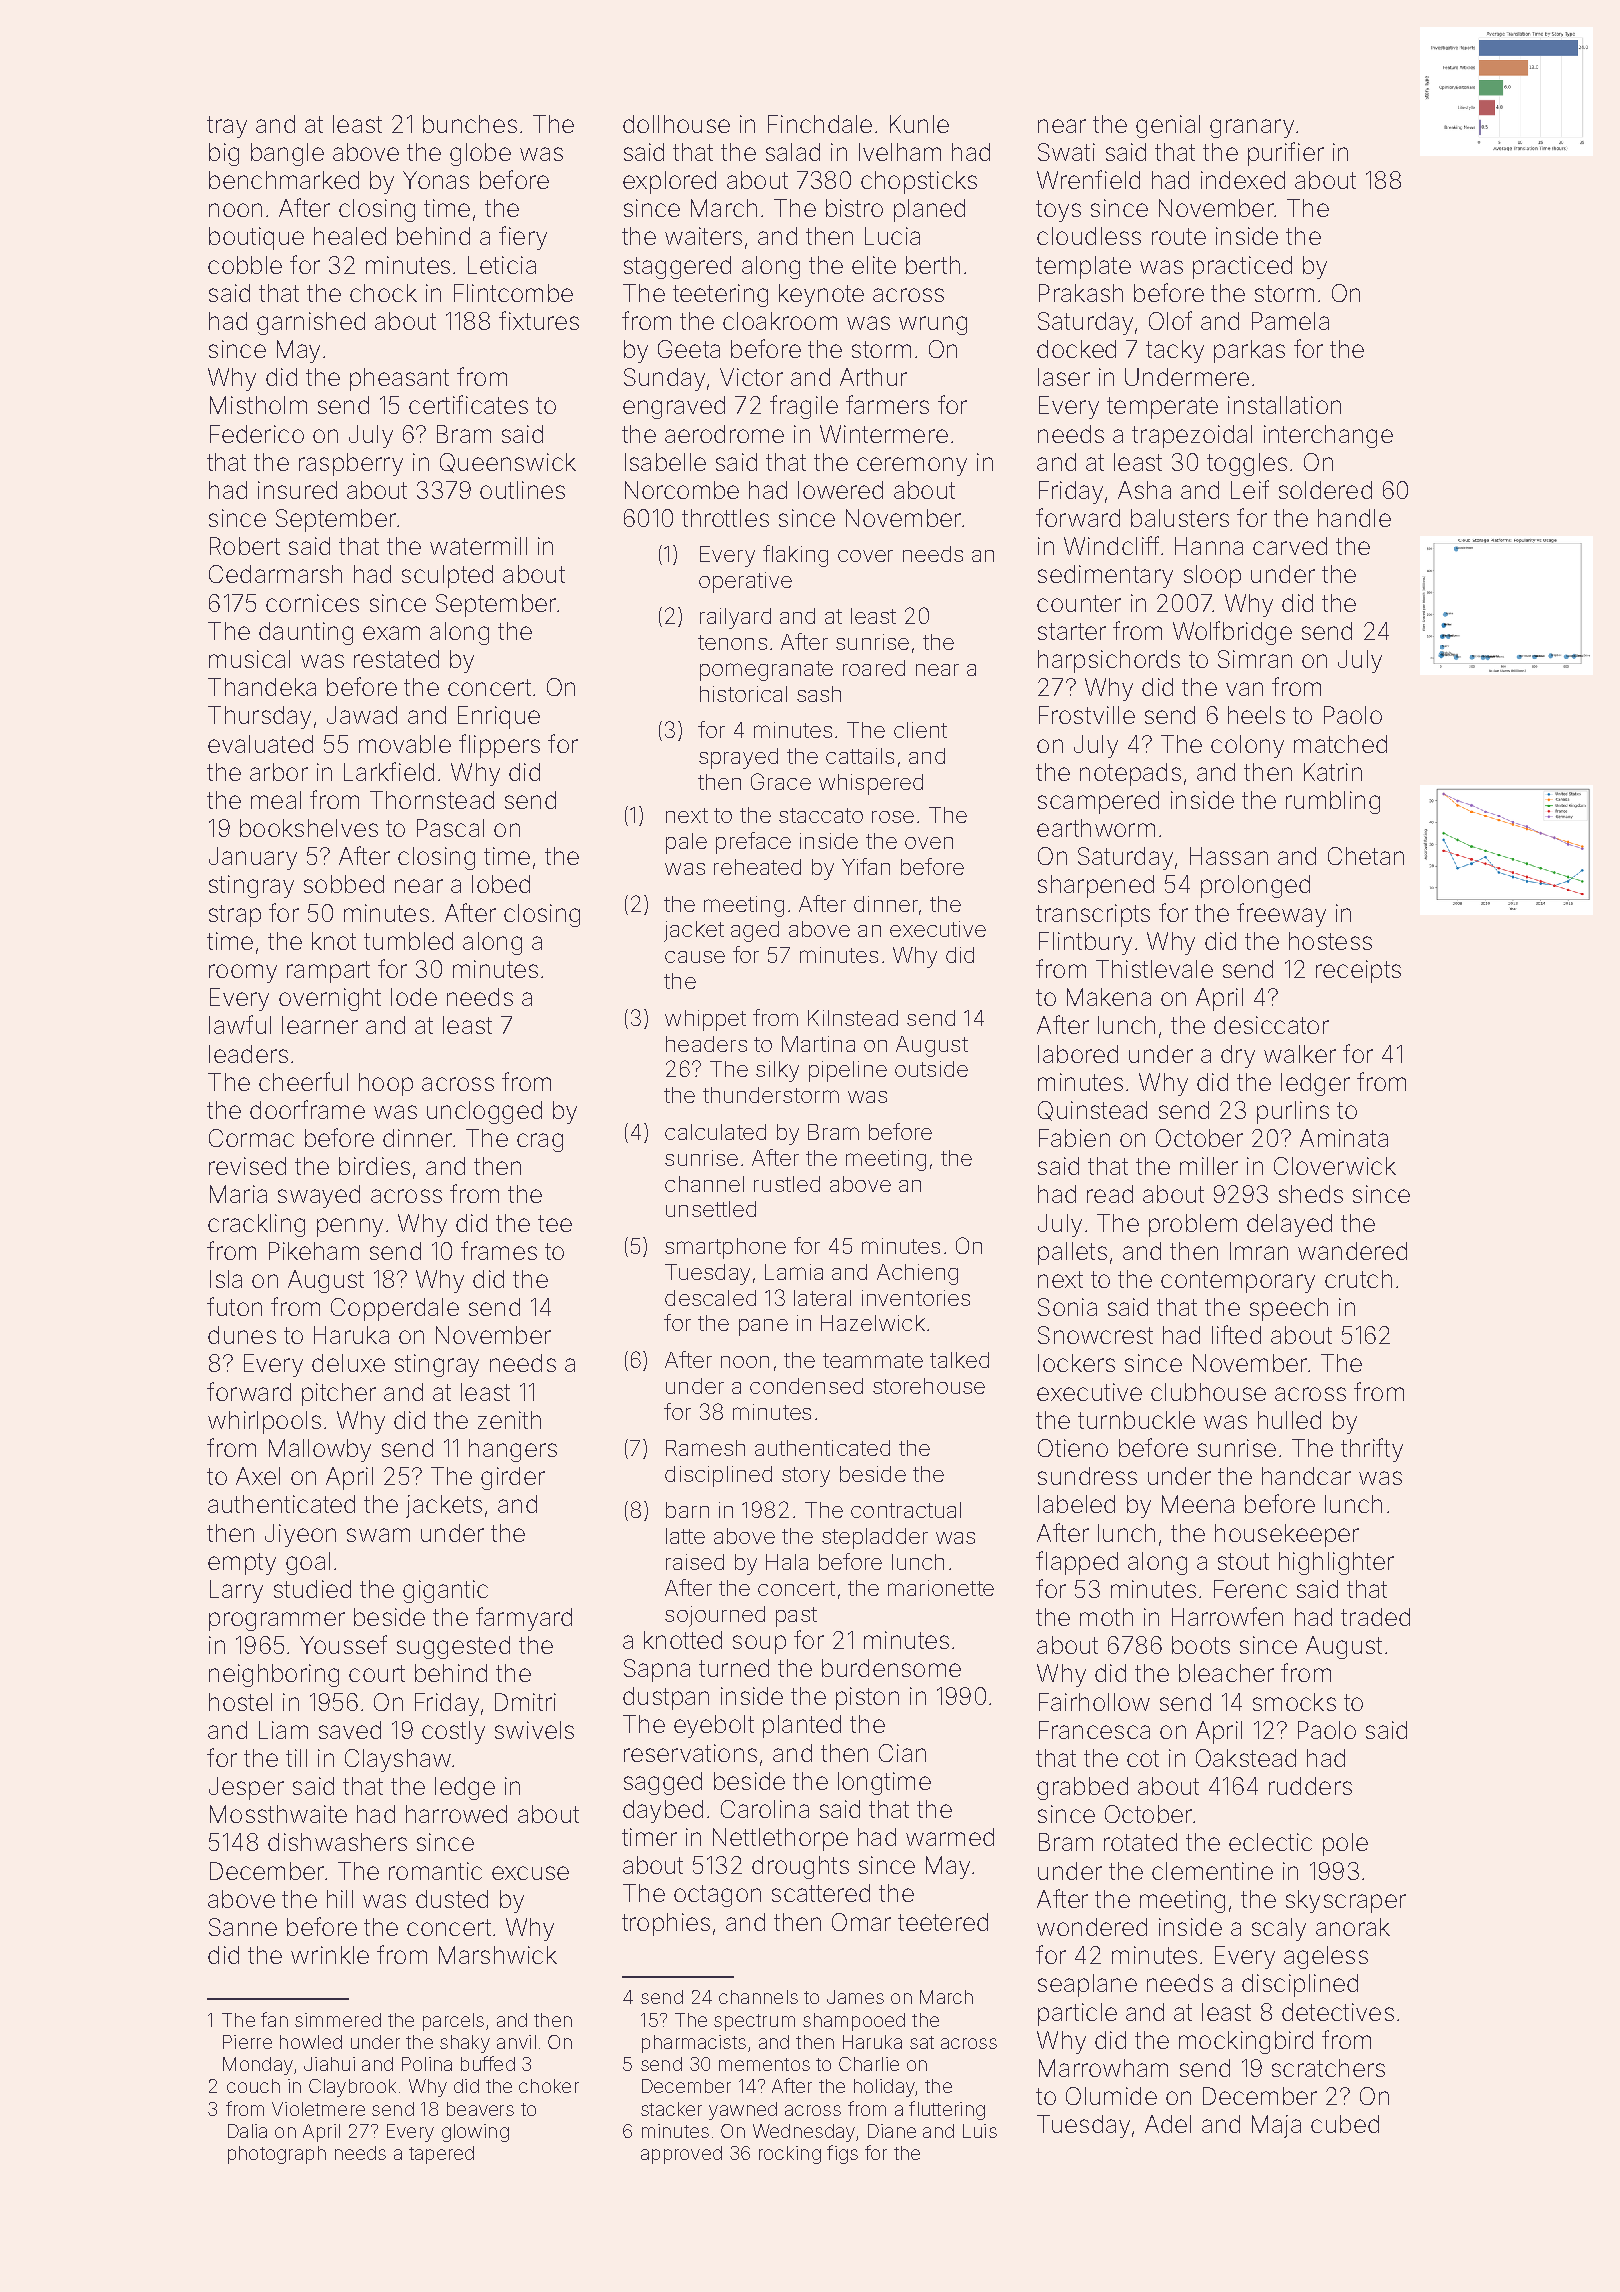 Image resolution: width=1620 pixels, height=2292 pixels. Describe the element at coordinates (1079, 603) in the screenshot. I see `counter` at that location.
